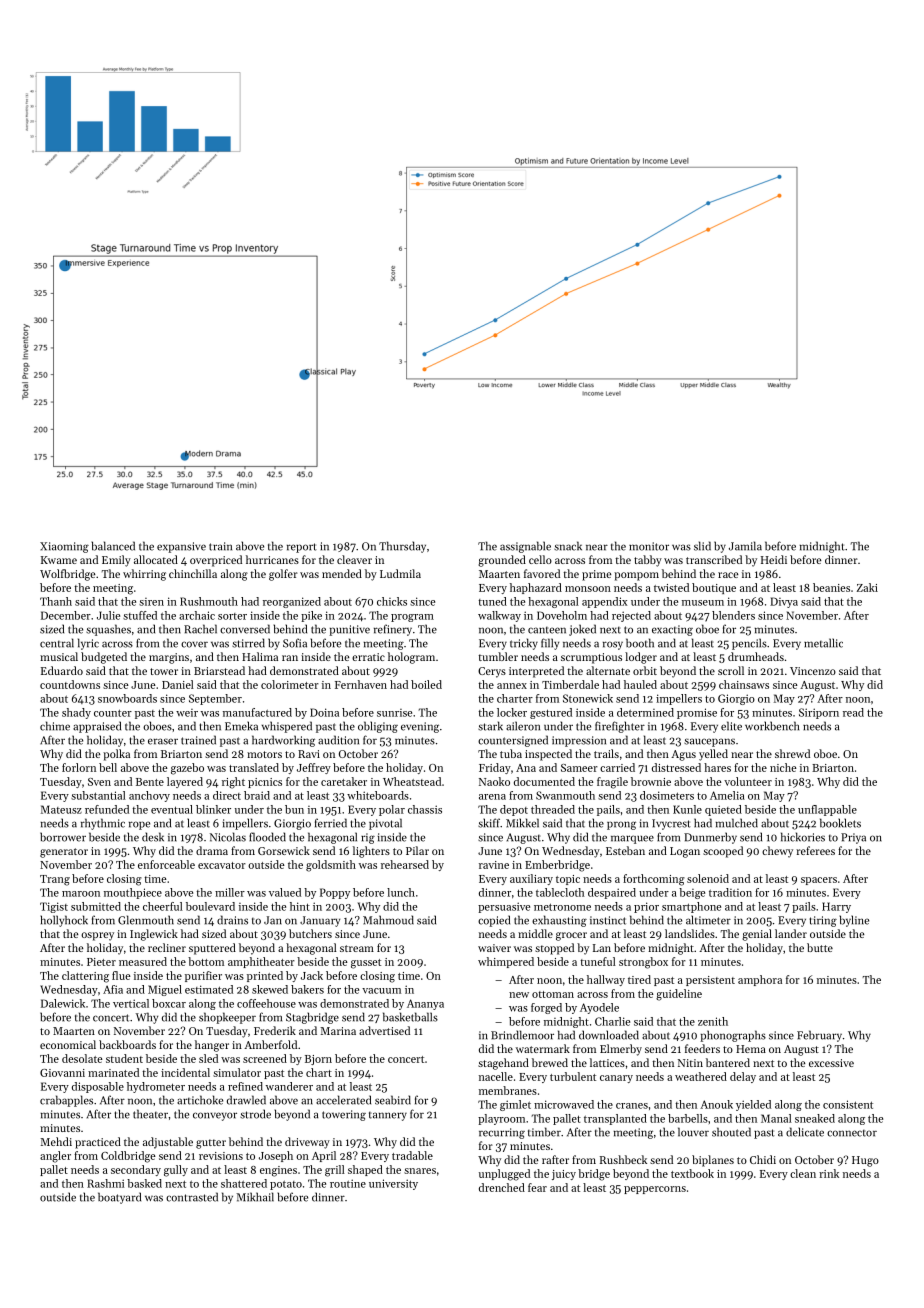  What do you see at coordinates (213, 809) in the document?
I see `blinker` at bounding box center [213, 809].
